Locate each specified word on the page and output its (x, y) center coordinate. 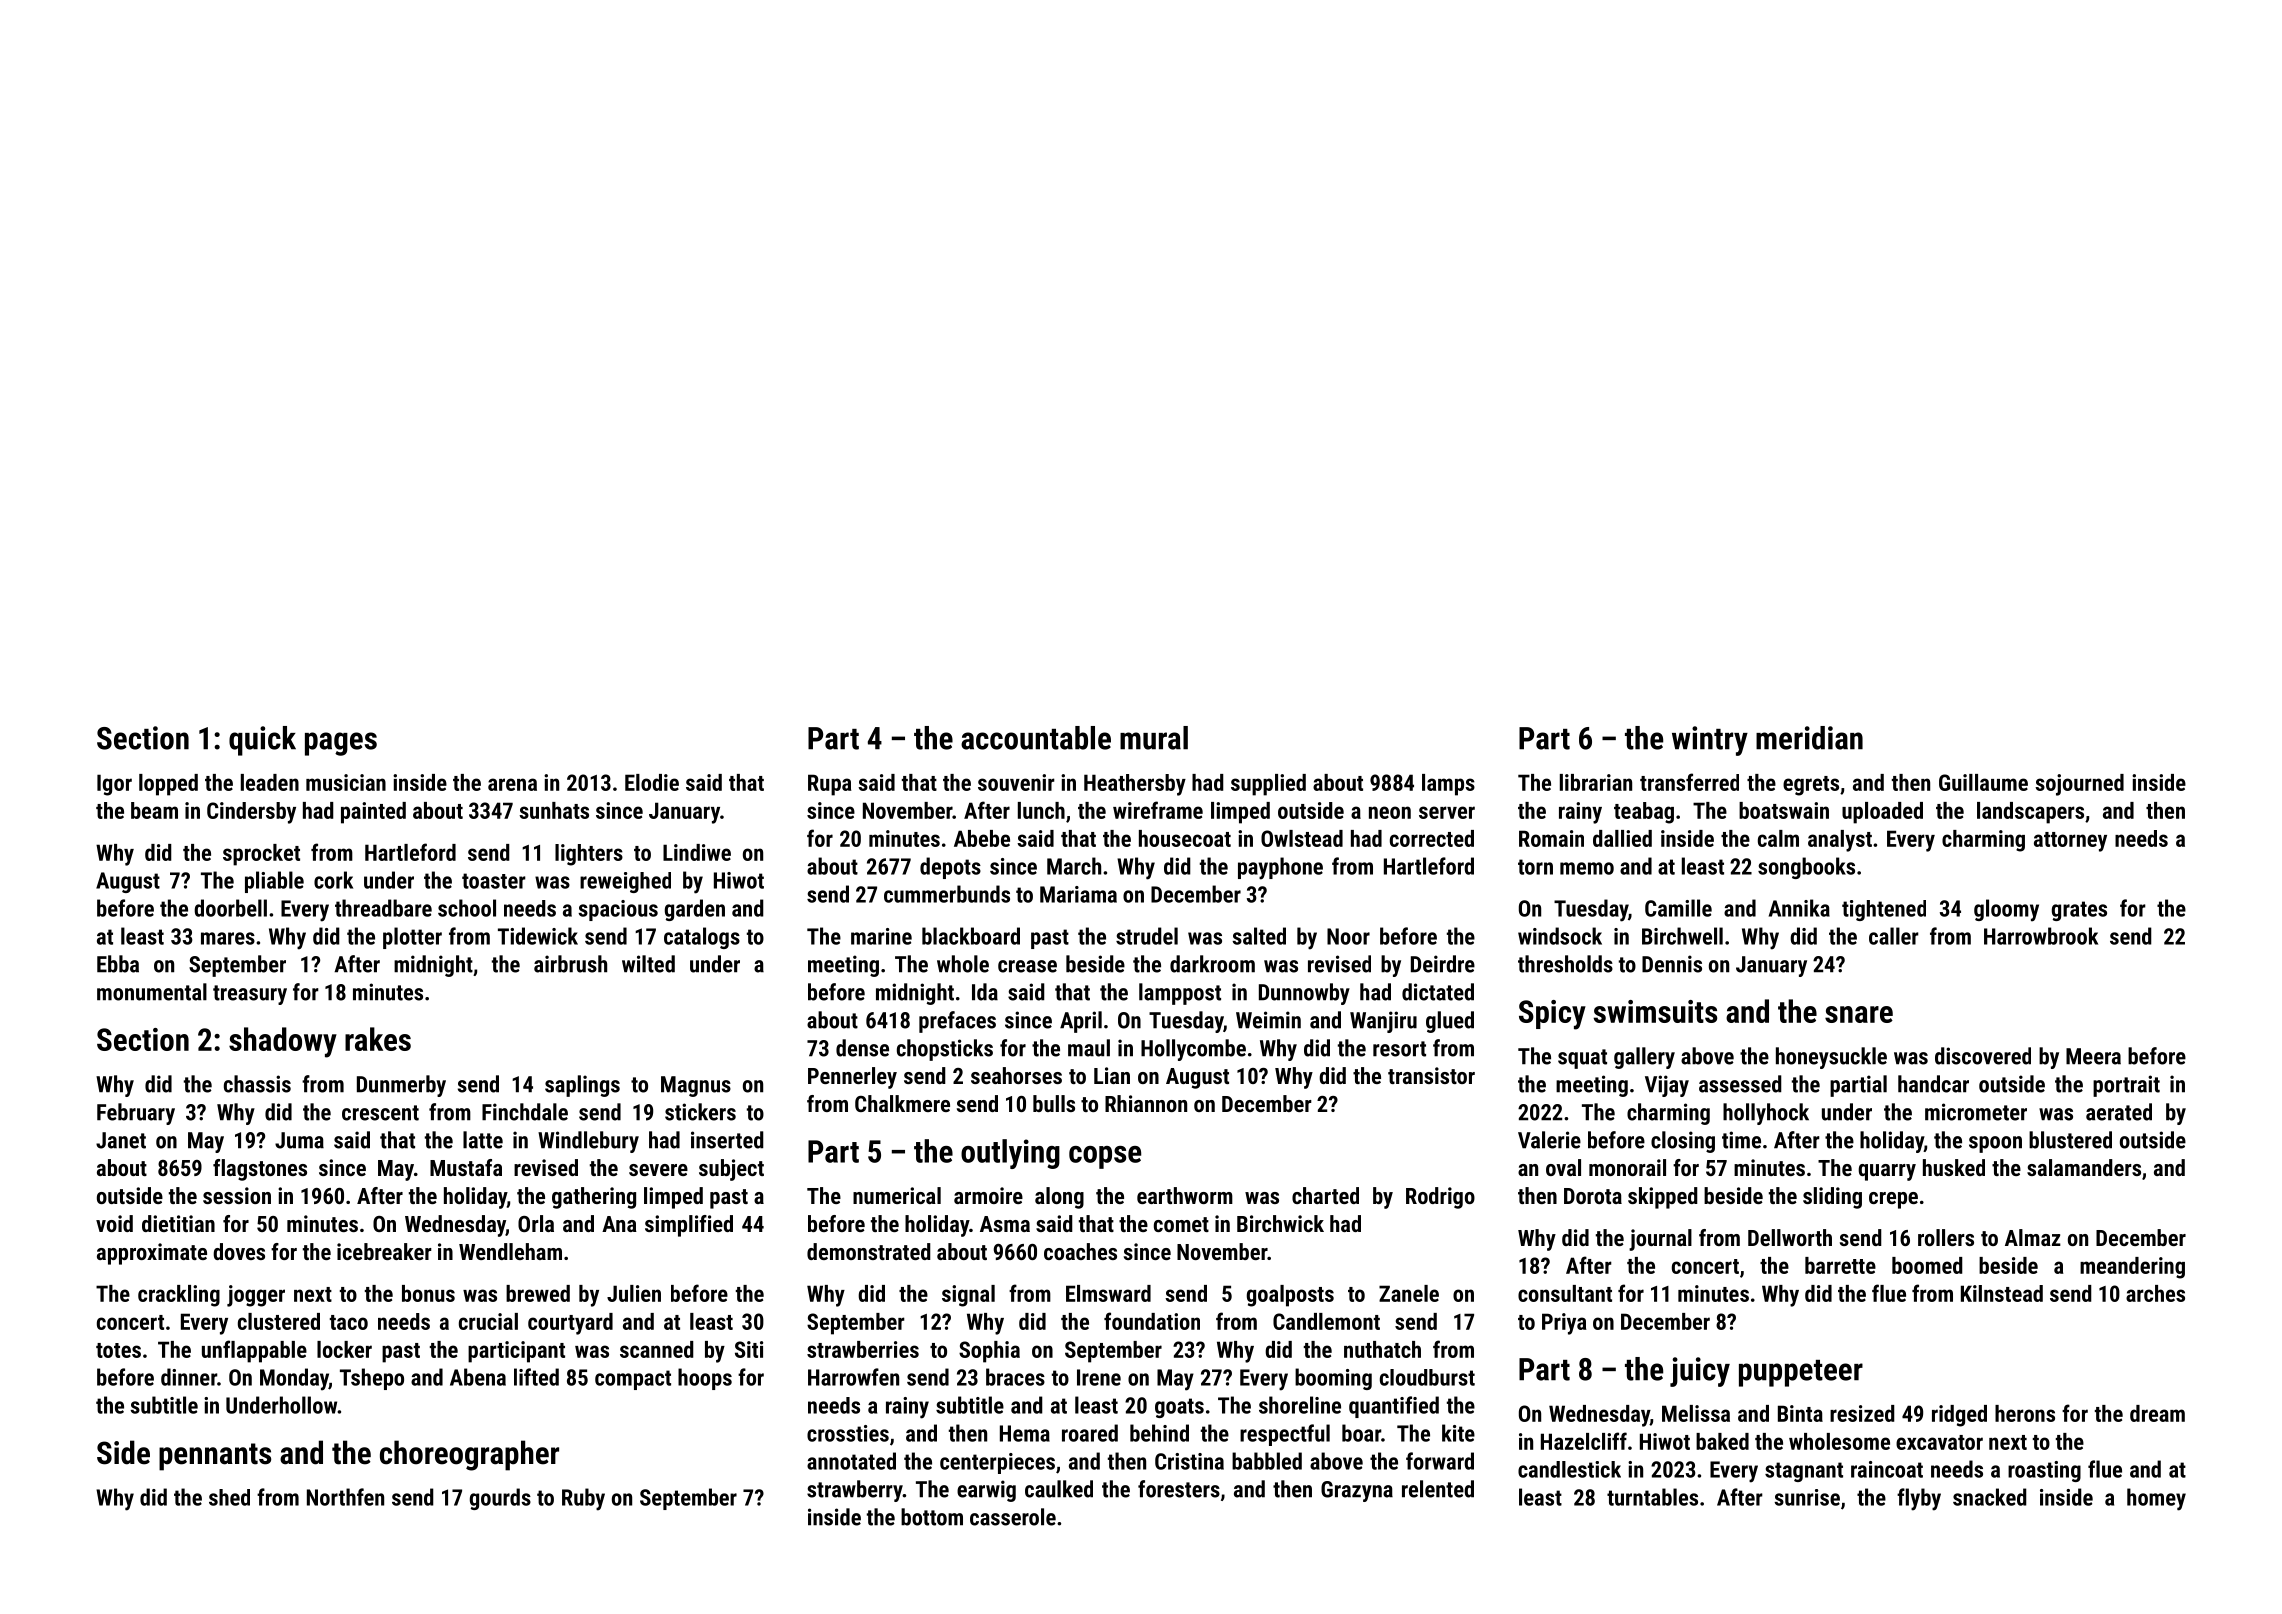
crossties (848, 1433)
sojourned (2079, 785)
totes (118, 1350)
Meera (2093, 1056)
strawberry (855, 1491)
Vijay (1667, 1086)
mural (1154, 738)
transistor (1431, 1075)
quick (262, 741)
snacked (1990, 1497)
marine (881, 936)
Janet (121, 1140)
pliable (274, 882)
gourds (500, 1499)
